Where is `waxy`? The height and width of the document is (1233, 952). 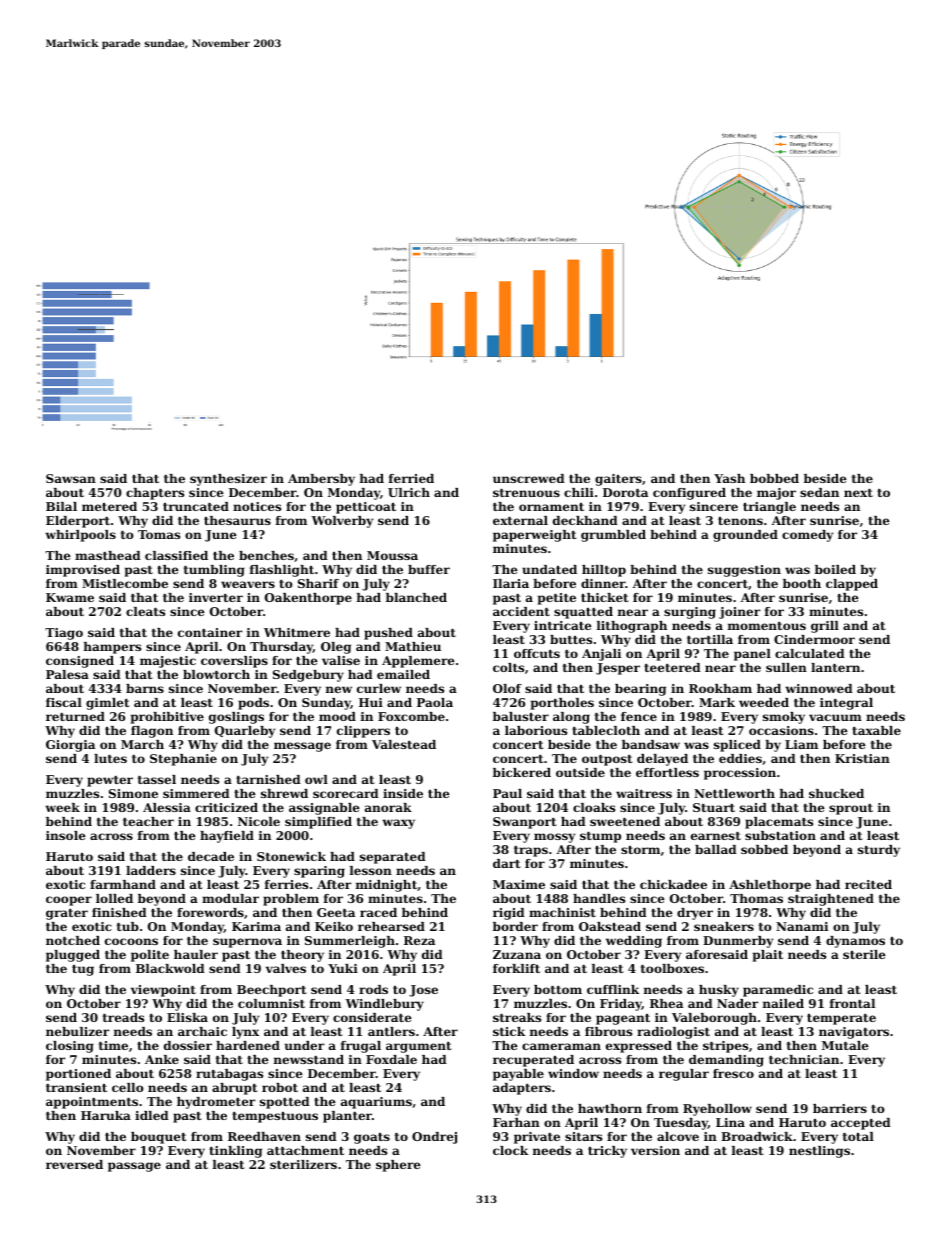 waxy is located at coordinates (398, 824).
